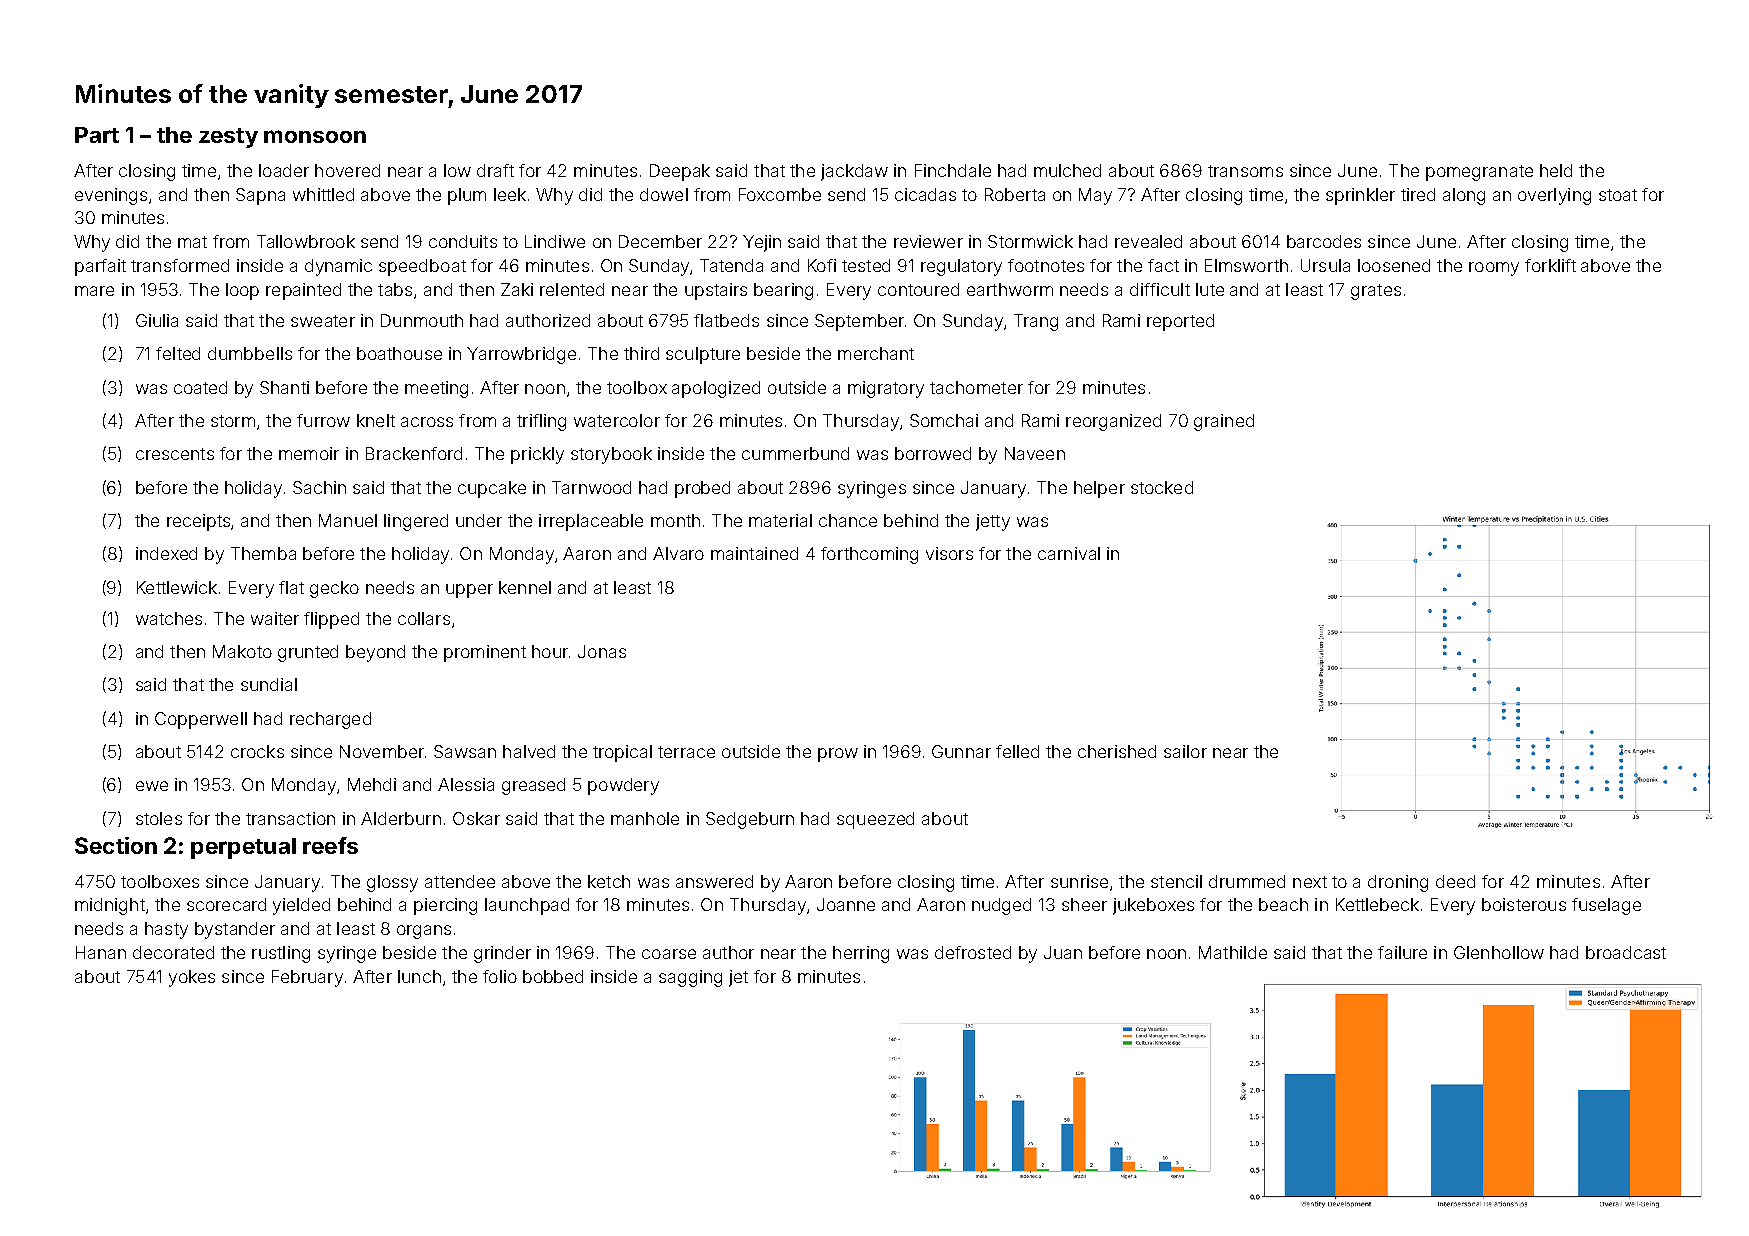  What do you see at coordinates (1455, 881) in the screenshot?
I see `deed` at bounding box center [1455, 881].
